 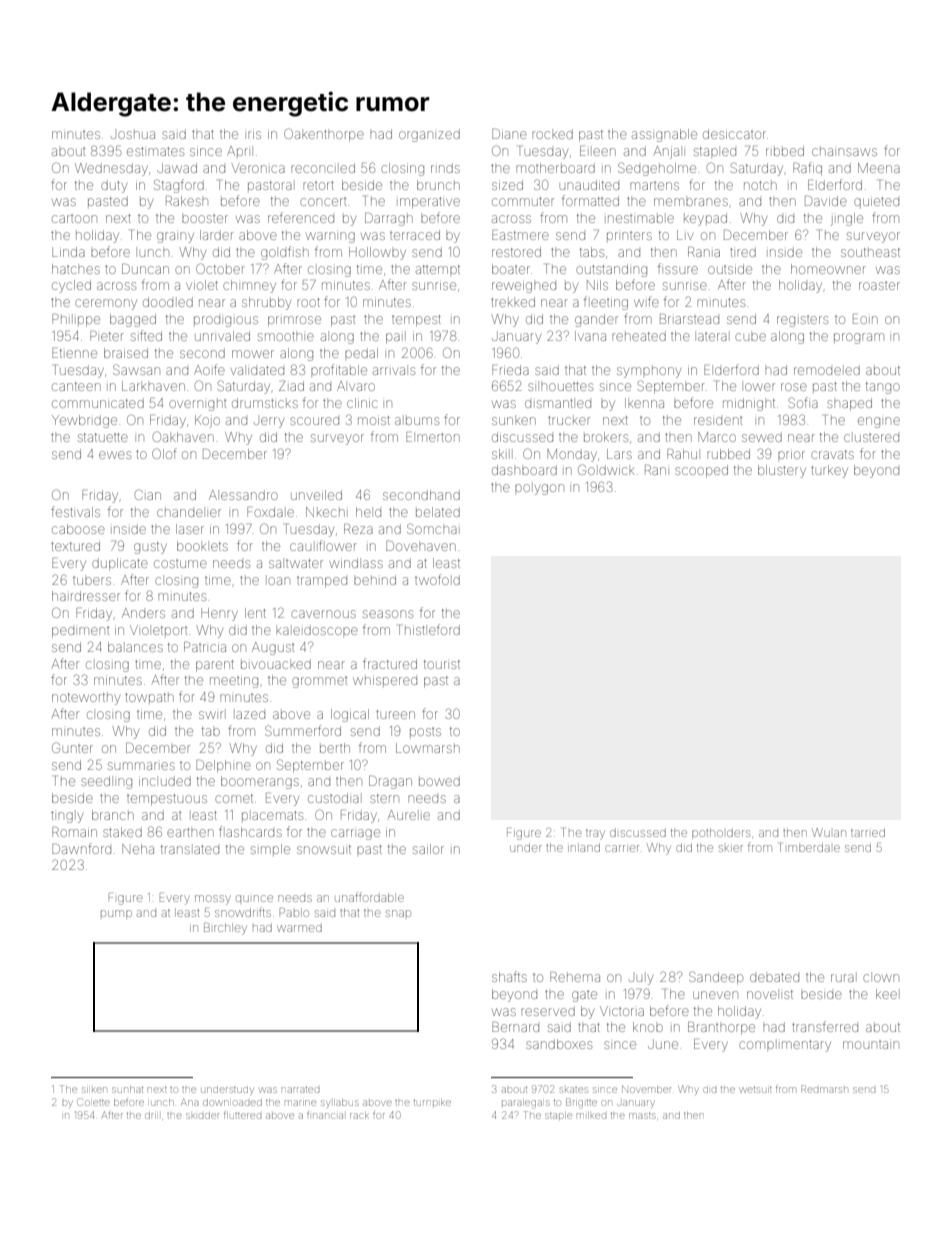 What do you see at coordinates (242, 1115) in the page?
I see `fluttered` at bounding box center [242, 1115].
